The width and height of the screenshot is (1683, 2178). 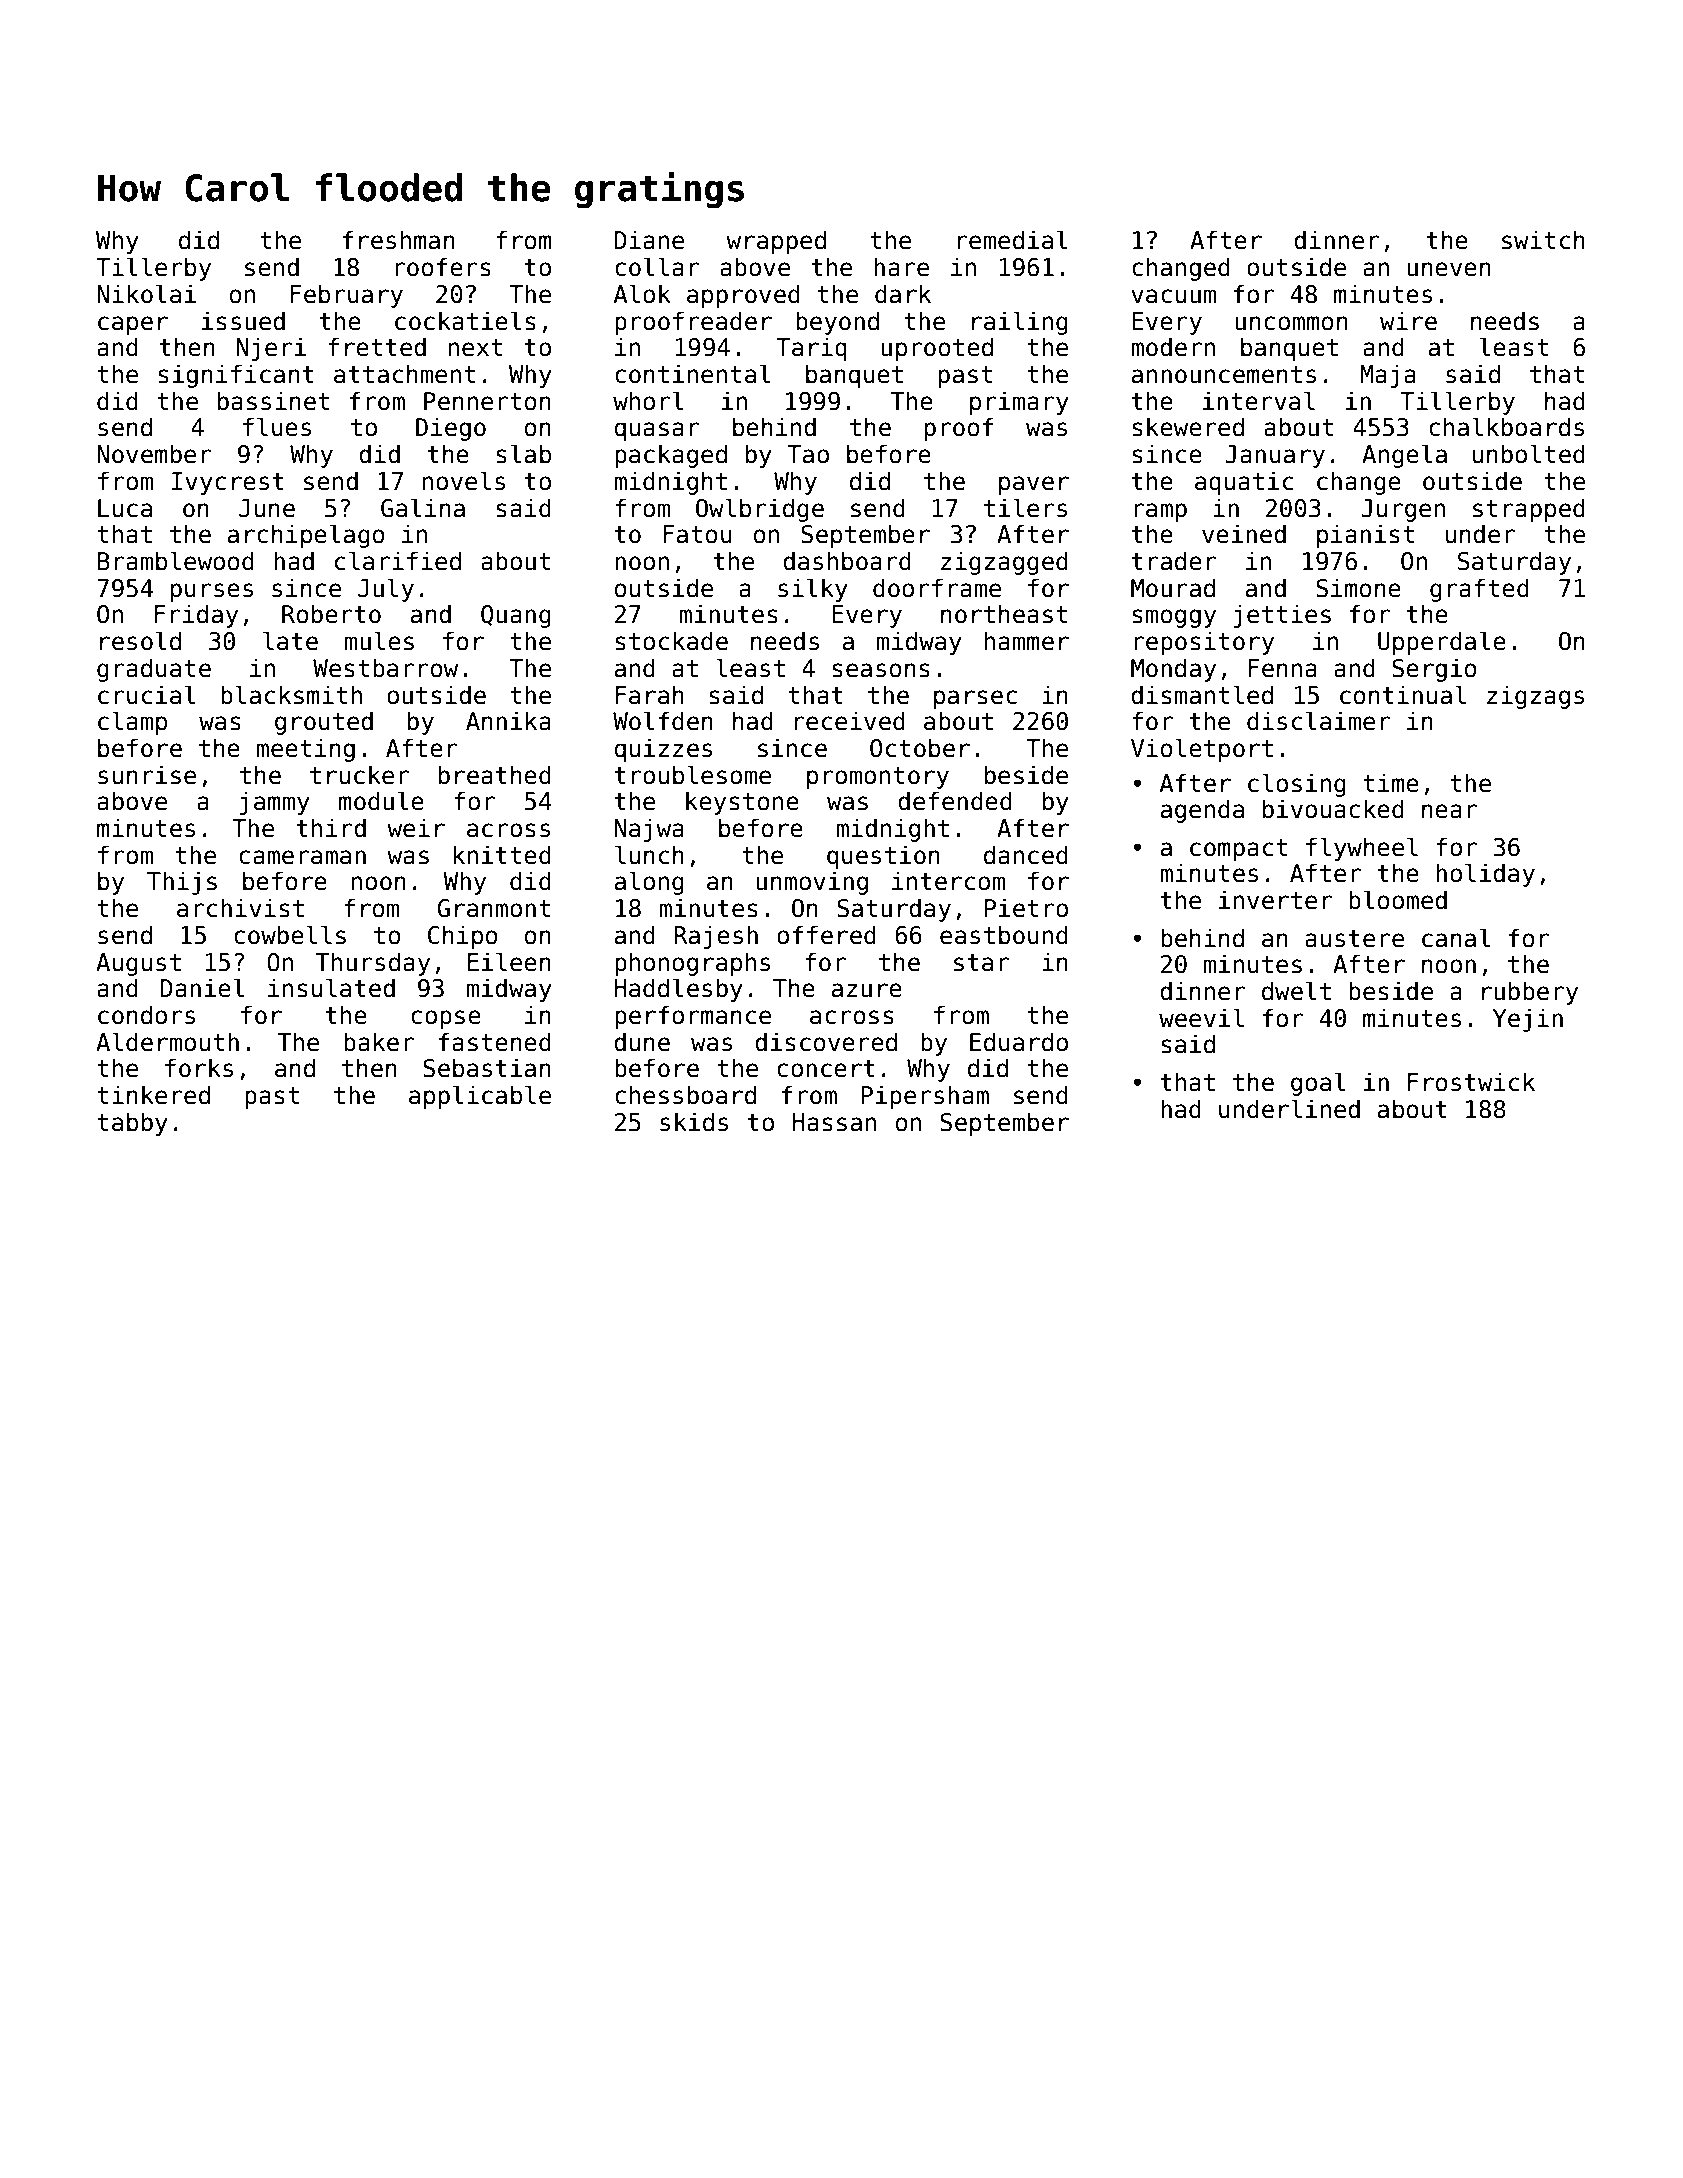 I want to click on along, so click(x=649, y=883).
